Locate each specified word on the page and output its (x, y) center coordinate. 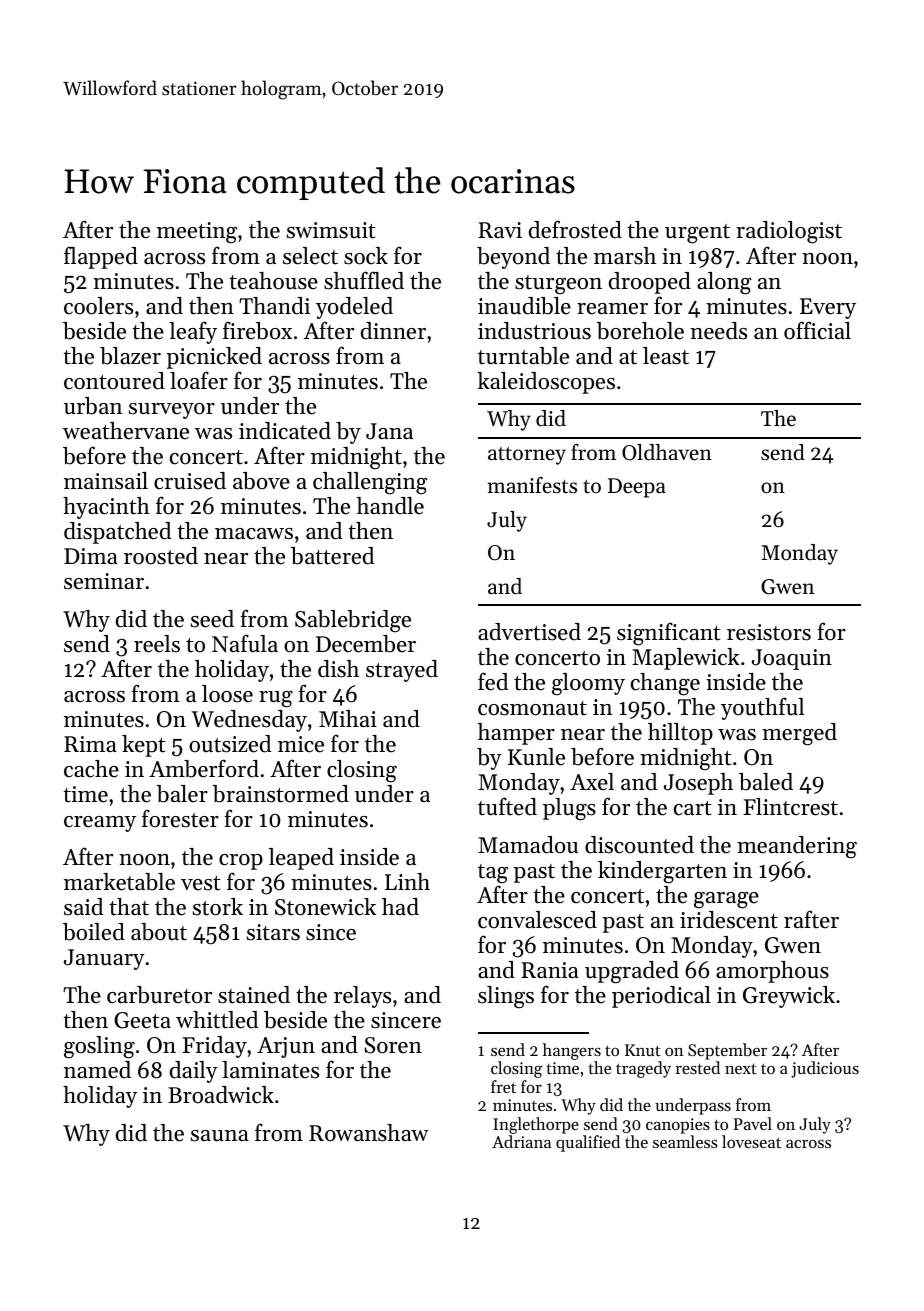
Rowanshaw (369, 1133)
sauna (220, 1136)
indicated (285, 431)
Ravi (500, 230)
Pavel (753, 1123)
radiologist (789, 232)
